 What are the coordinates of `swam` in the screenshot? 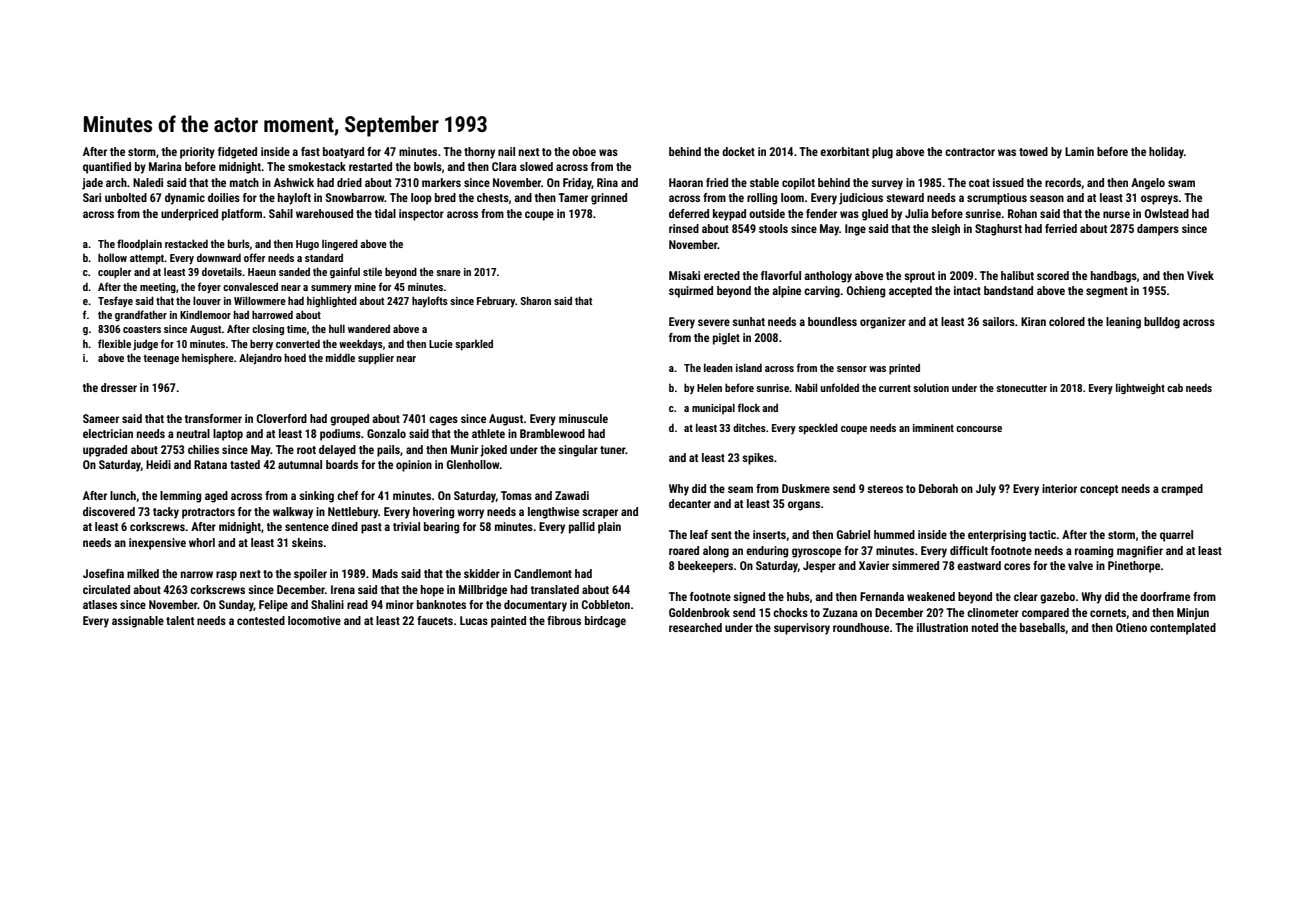 It's located at (1181, 183).
